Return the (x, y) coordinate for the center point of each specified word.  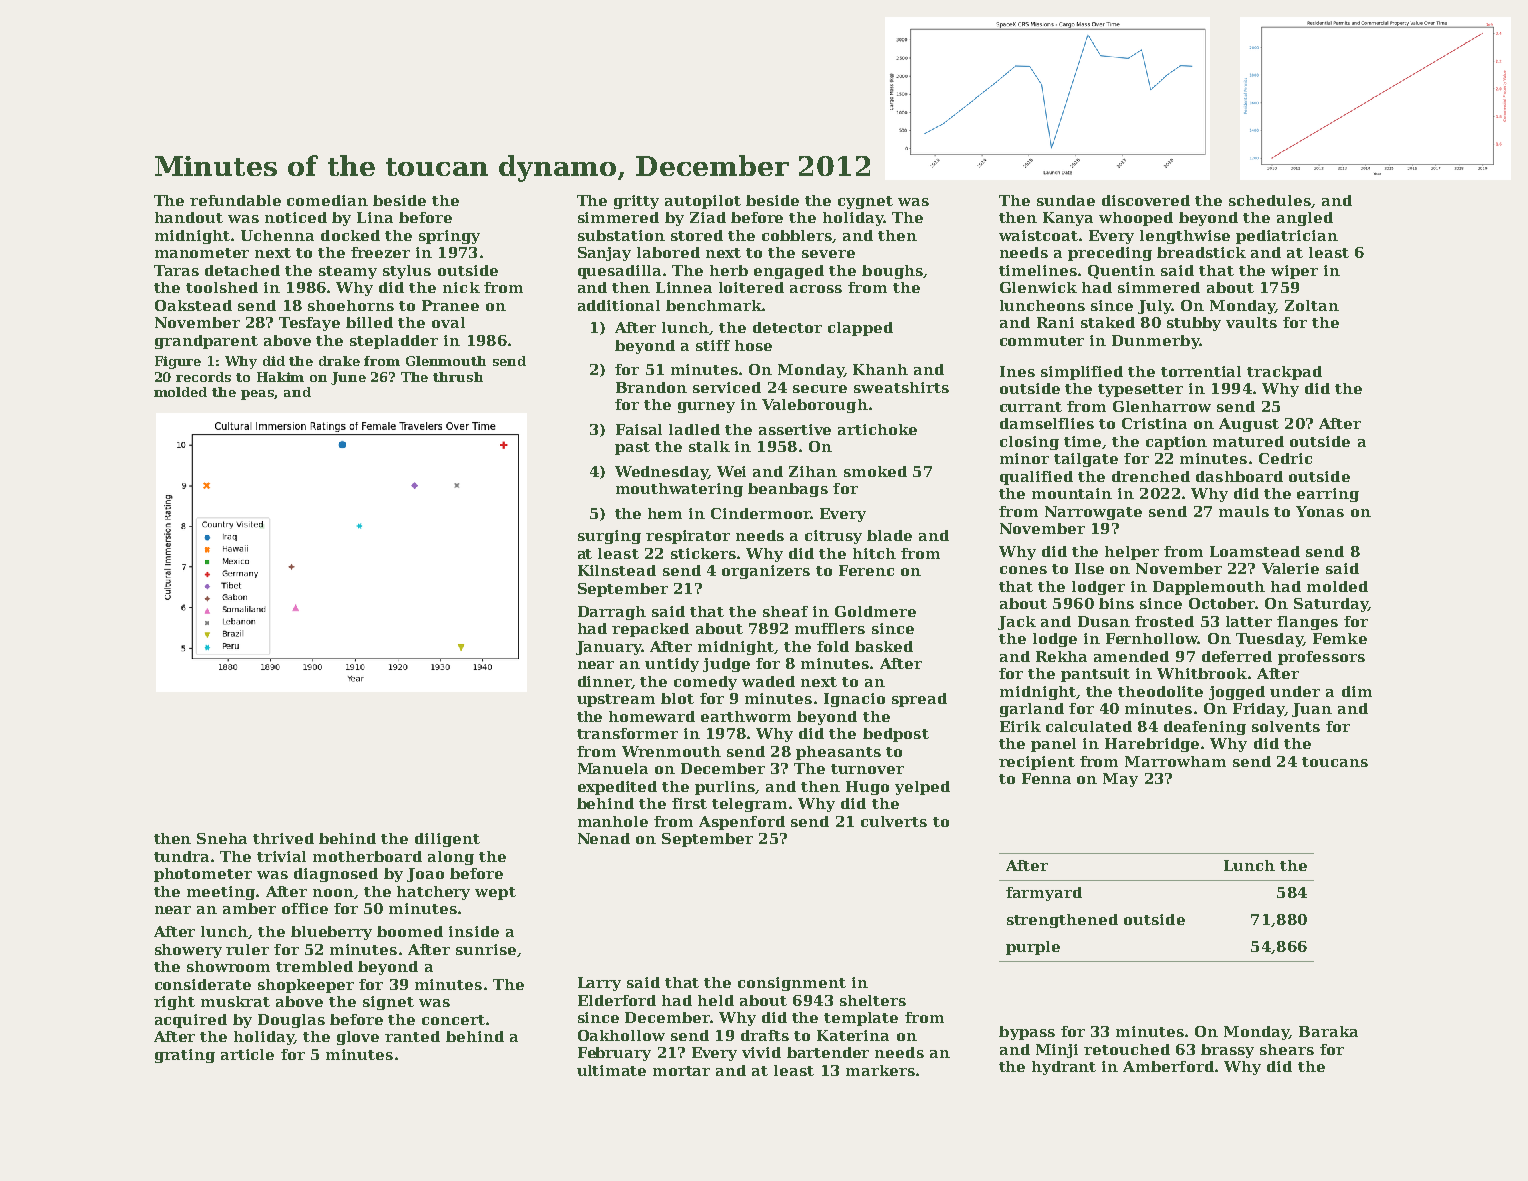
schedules (1270, 200)
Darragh (612, 613)
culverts (894, 821)
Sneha (222, 838)
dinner (605, 682)
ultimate (611, 1070)
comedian (327, 200)
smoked (875, 471)
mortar (681, 1071)
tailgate (1086, 460)
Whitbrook (1202, 673)
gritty (636, 202)
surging (609, 537)
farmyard (1044, 894)
